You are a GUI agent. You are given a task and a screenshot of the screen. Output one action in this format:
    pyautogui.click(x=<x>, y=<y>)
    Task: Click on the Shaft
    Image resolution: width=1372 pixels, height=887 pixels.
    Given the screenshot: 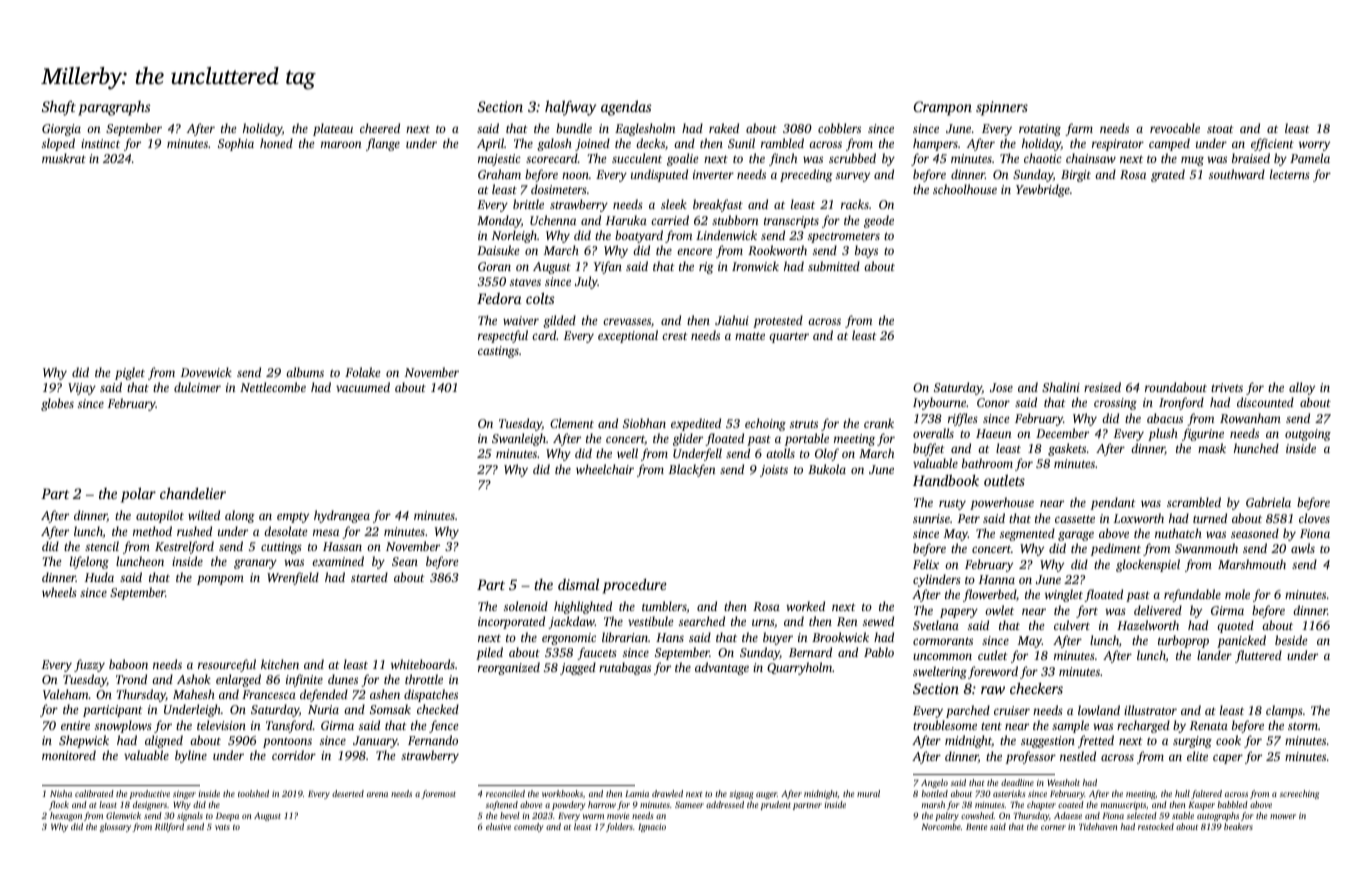 What is the action you would take?
    pyautogui.click(x=59, y=108)
